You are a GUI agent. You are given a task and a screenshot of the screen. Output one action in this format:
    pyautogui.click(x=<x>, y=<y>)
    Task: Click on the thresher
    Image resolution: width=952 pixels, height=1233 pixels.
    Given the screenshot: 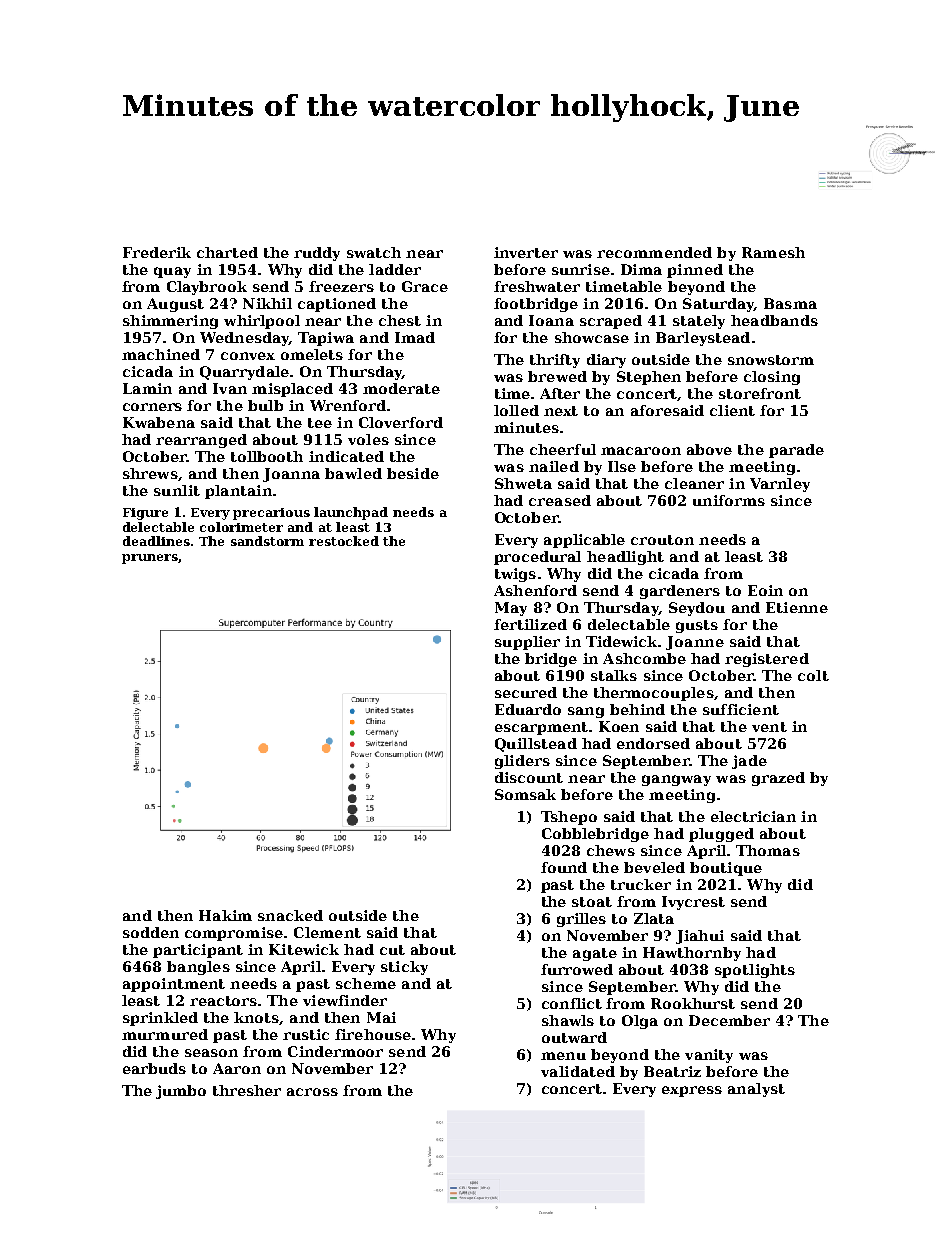 What is the action you would take?
    pyautogui.click(x=247, y=1090)
